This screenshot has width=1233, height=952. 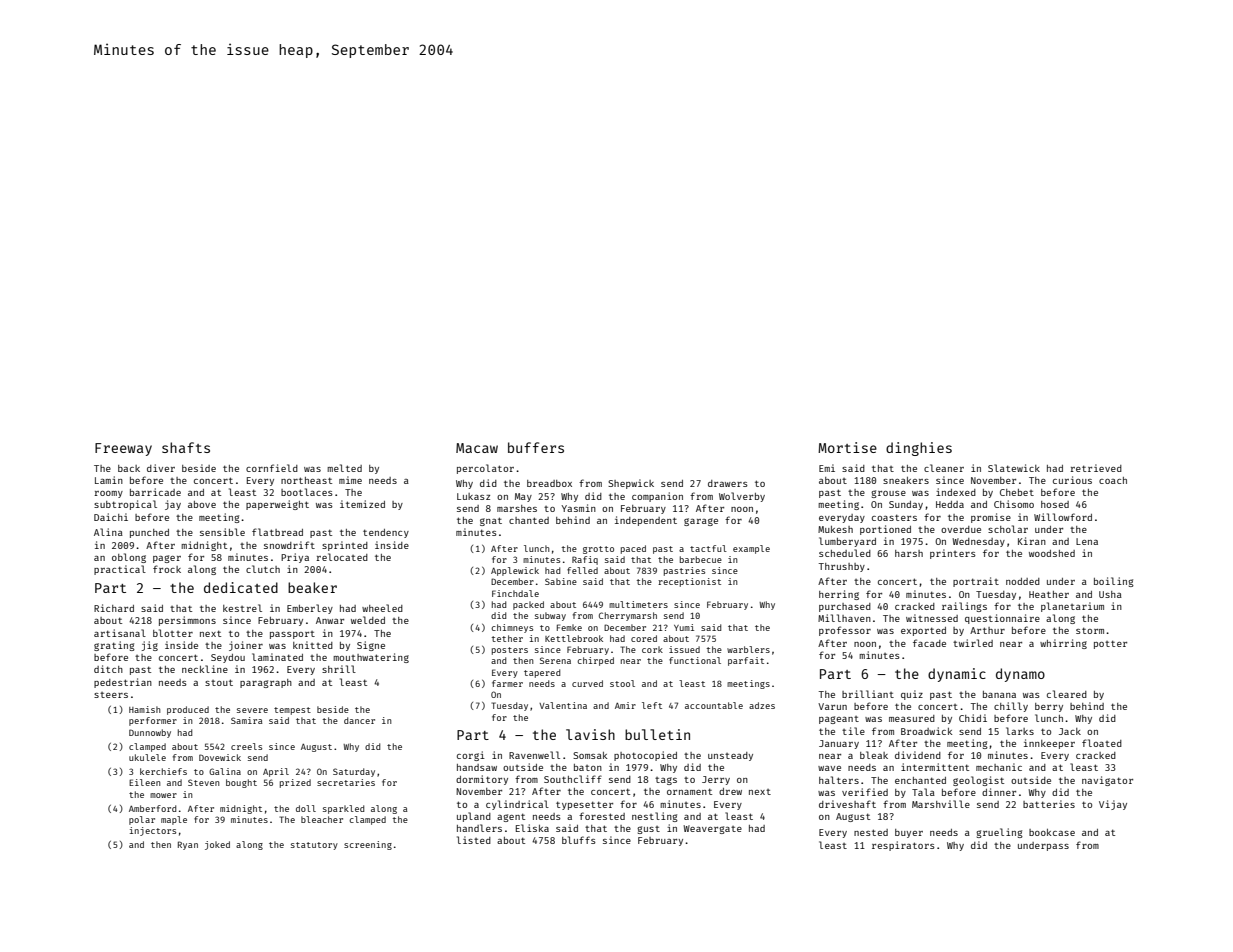 What do you see at coordinates (142, 820) in the screenshot?
I see `polar` at bounding box center [142, 820].
